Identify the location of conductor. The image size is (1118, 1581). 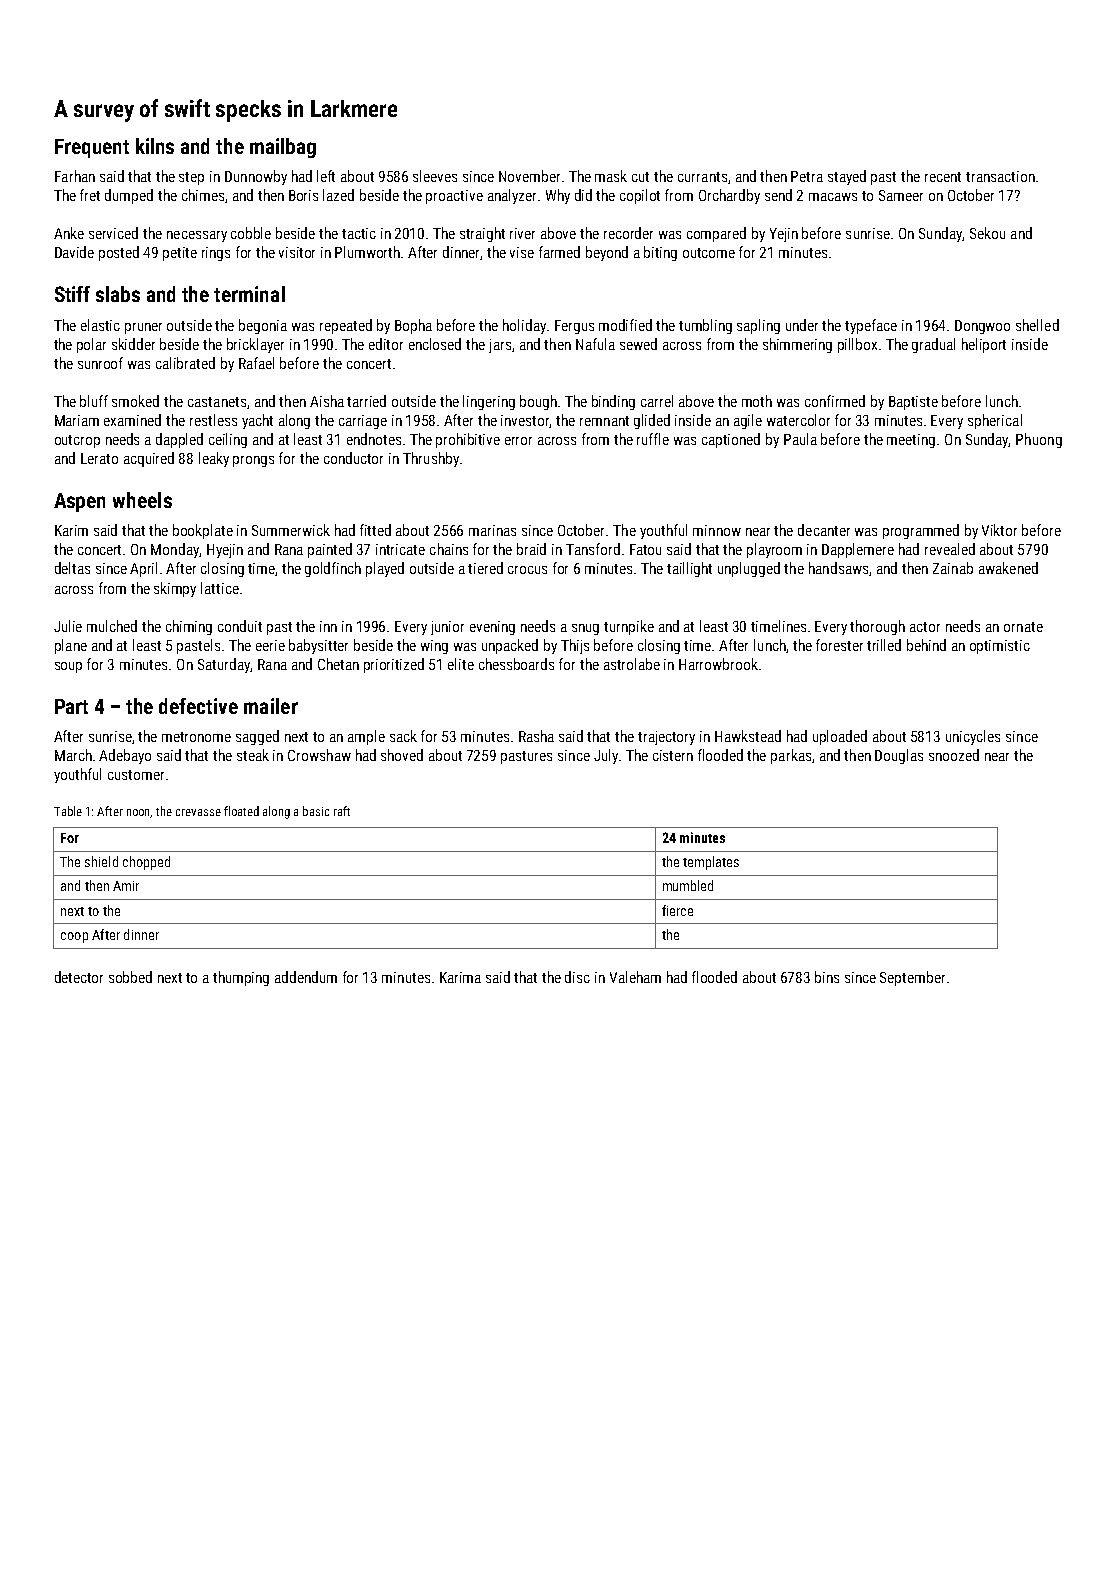
(353, 458).
